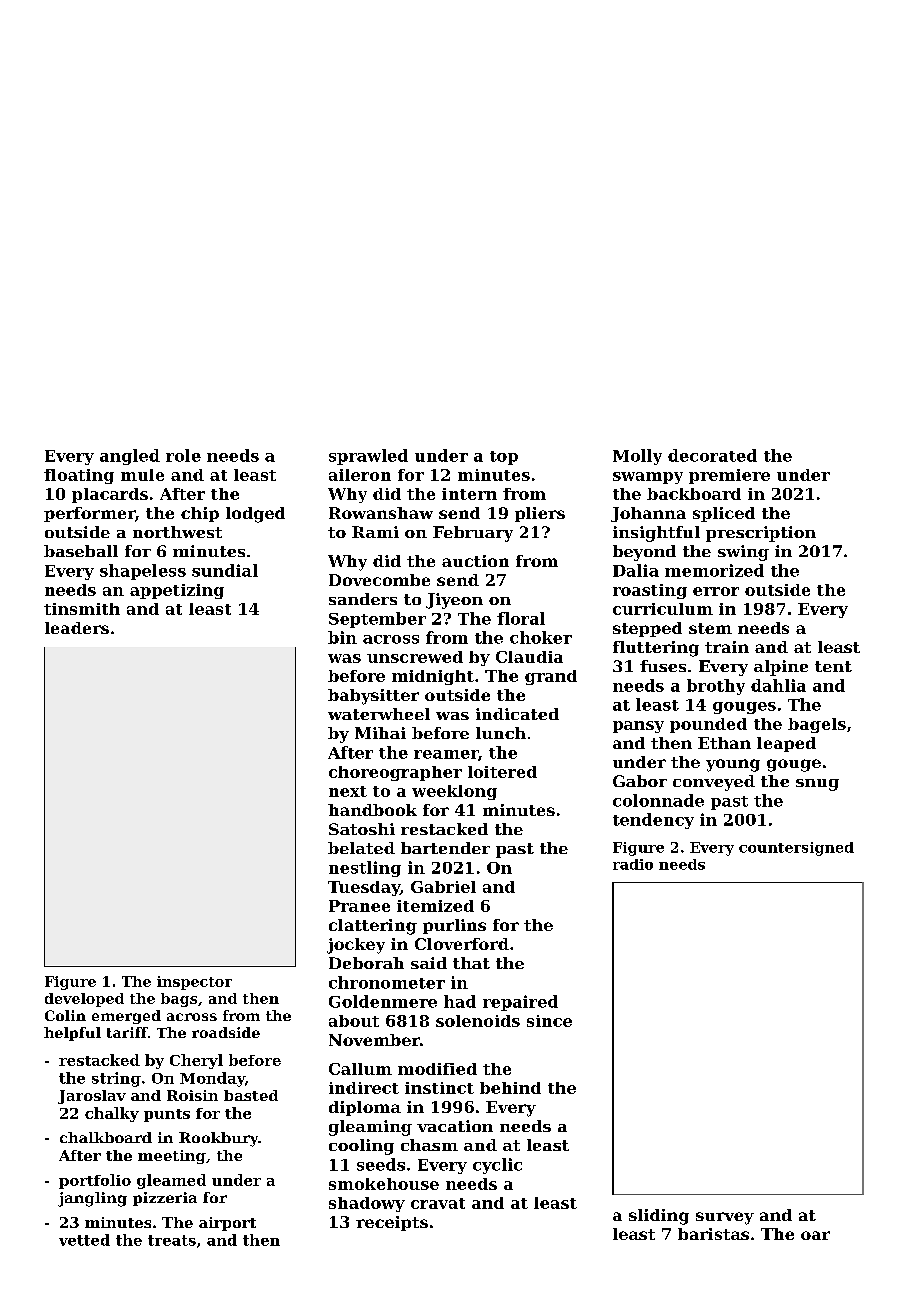  Describe the element at coordinates (372, 810) in the document. I see `handbook` at that location.
